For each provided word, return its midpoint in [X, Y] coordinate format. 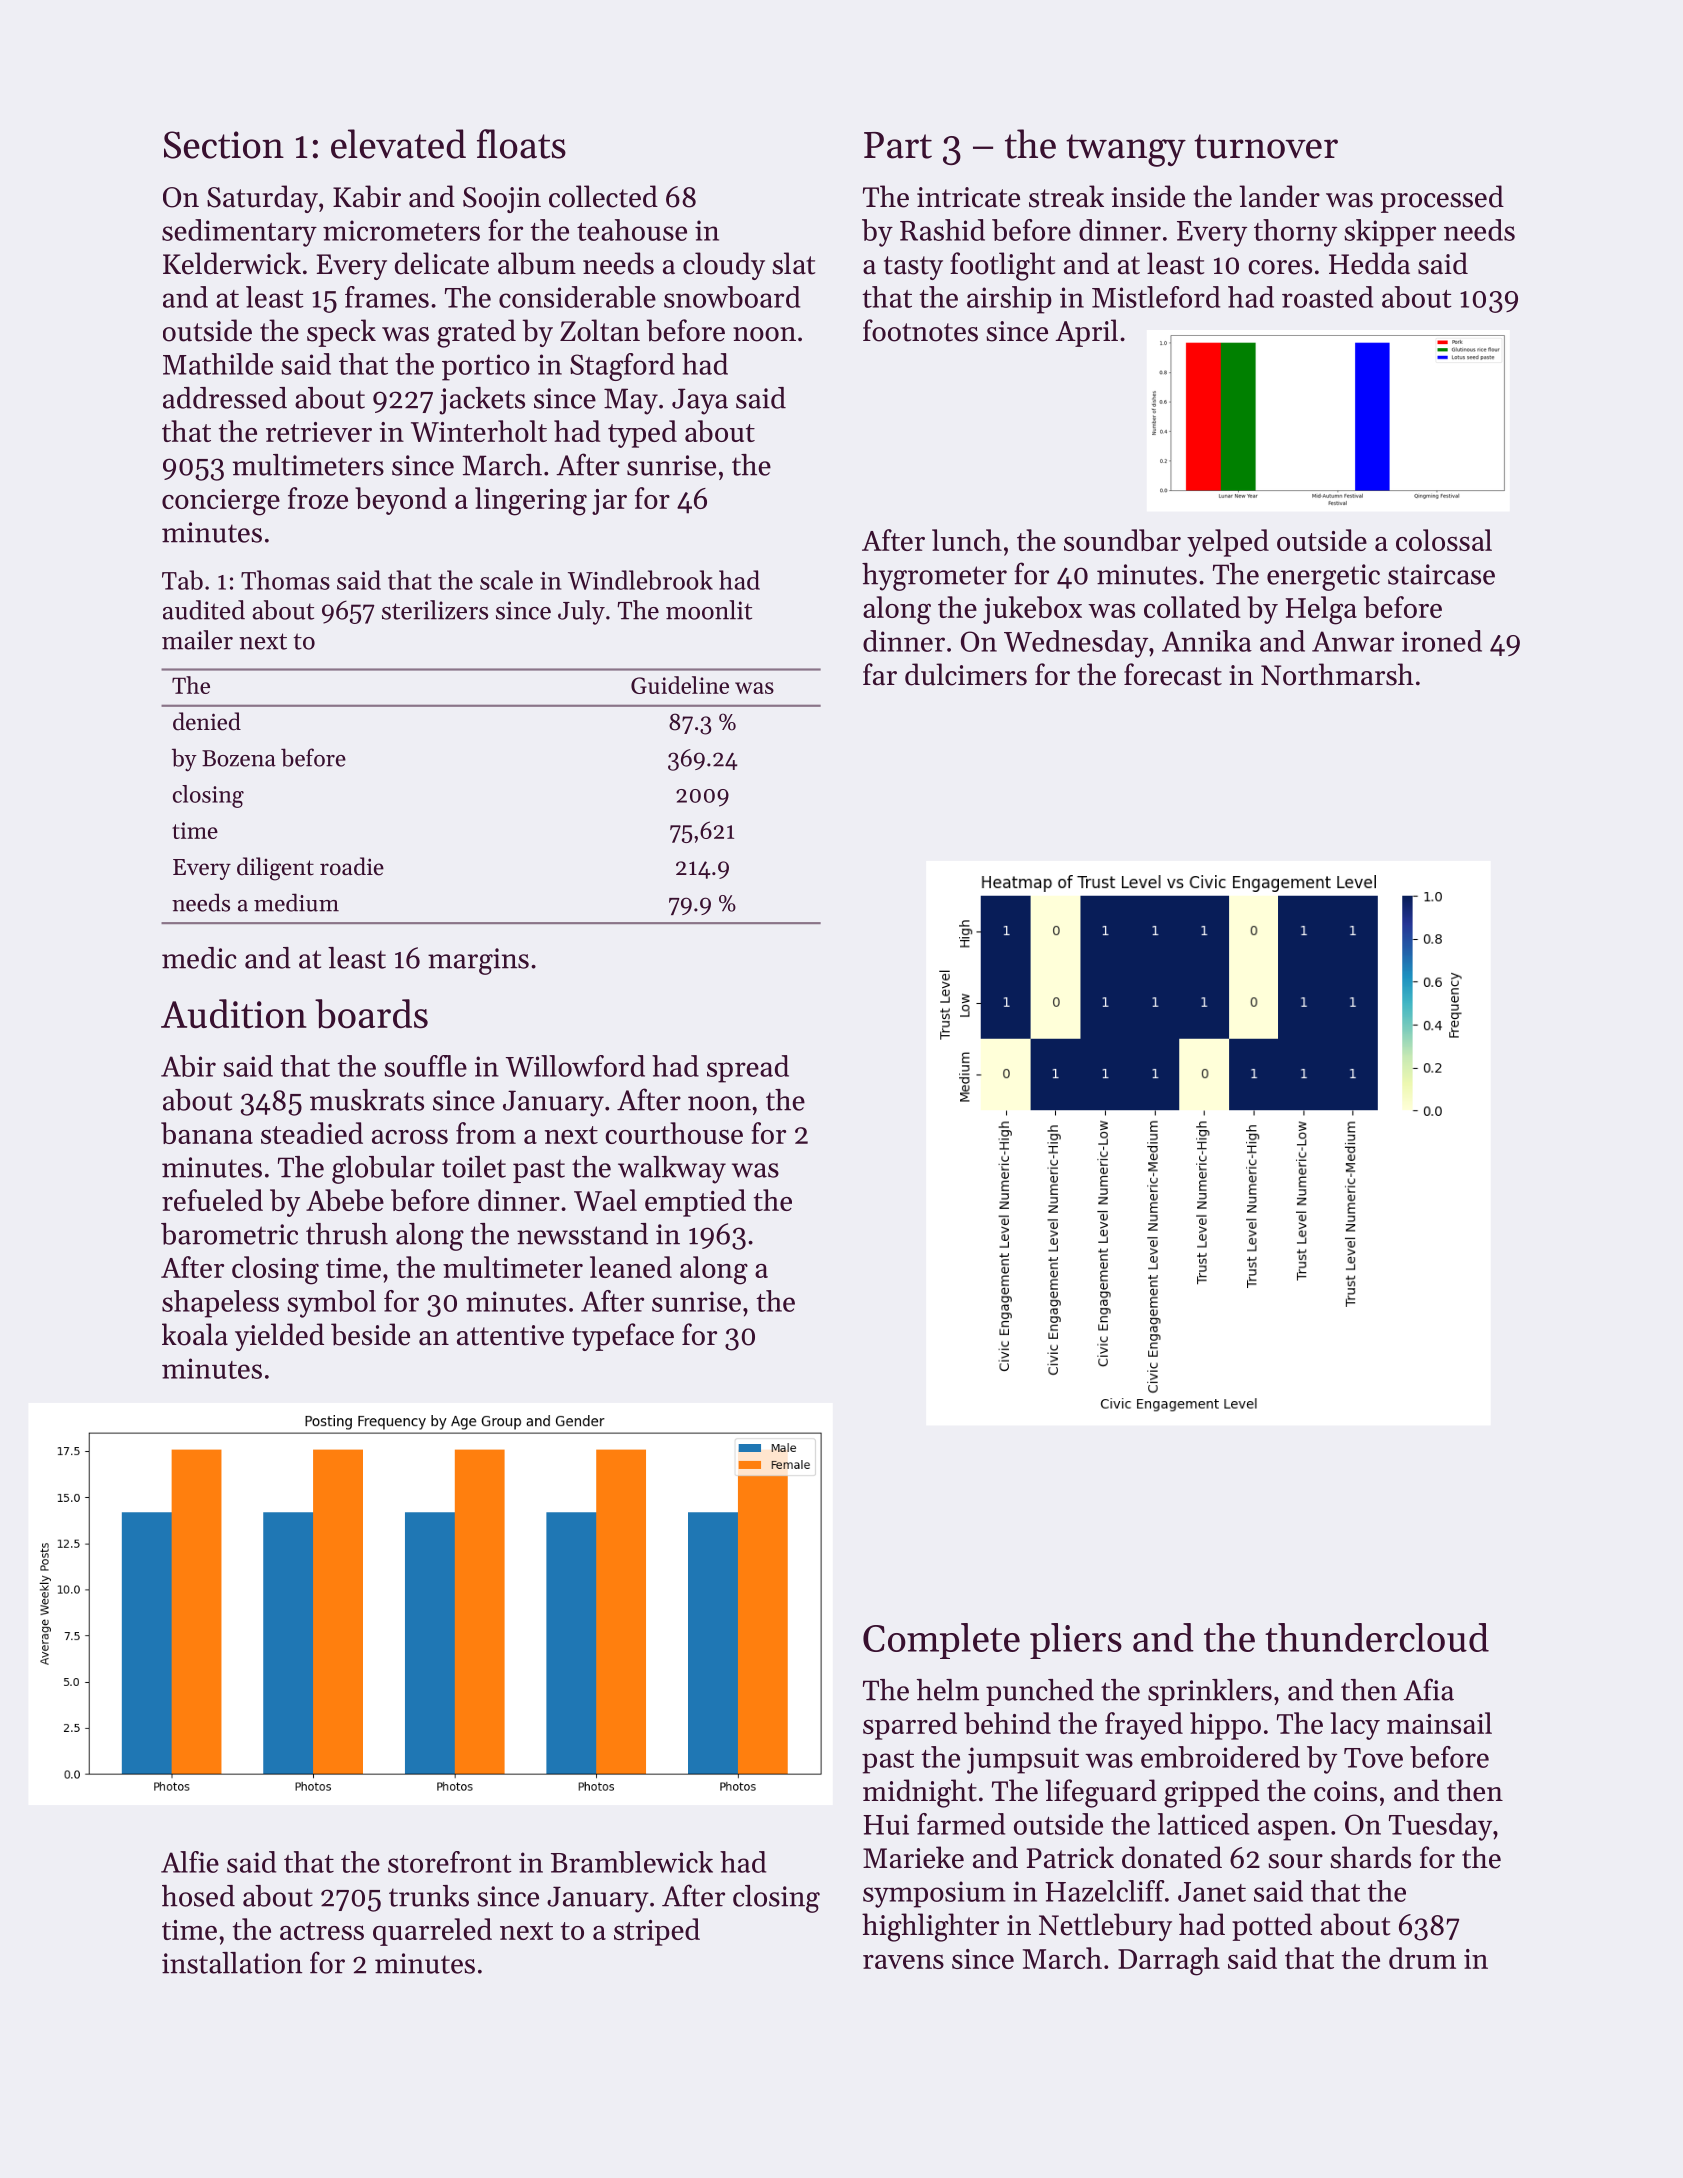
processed [1442, 199]
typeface [623, 1337]
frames [387, 297]
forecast [1173, 674]
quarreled [432, 1932]
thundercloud [1377, 1637]
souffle [425, 1066]
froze [318, 498]
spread [748, 1069]
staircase [1441, 574]
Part [898, 145]
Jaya [700, 401]
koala [195, 1334]
